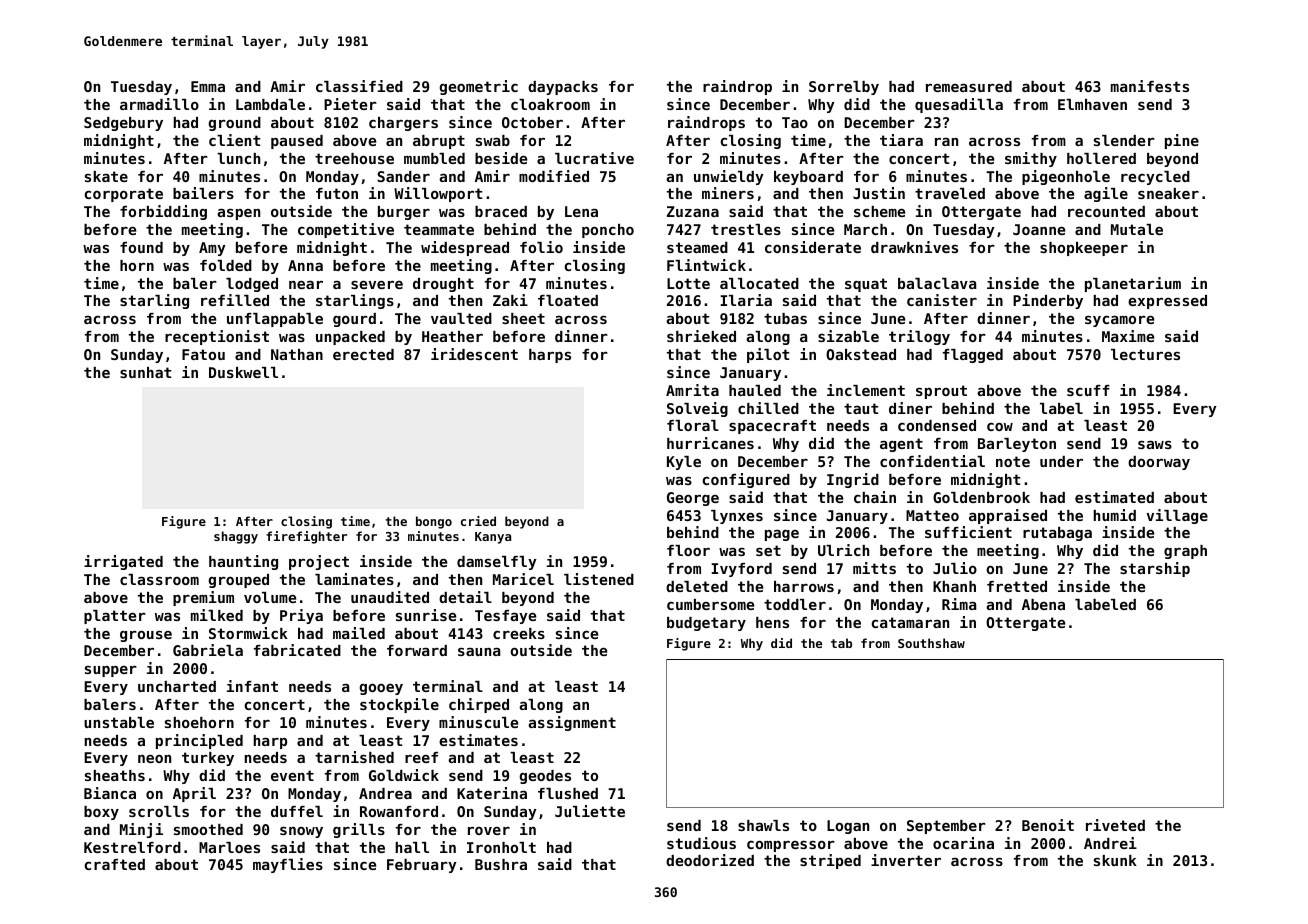 The width and height of the screenshot is (1308, 924). What do you see at coordinates (969, 86) in the screenshot?
I see `remeasured` at bounding box center [969, 86].
